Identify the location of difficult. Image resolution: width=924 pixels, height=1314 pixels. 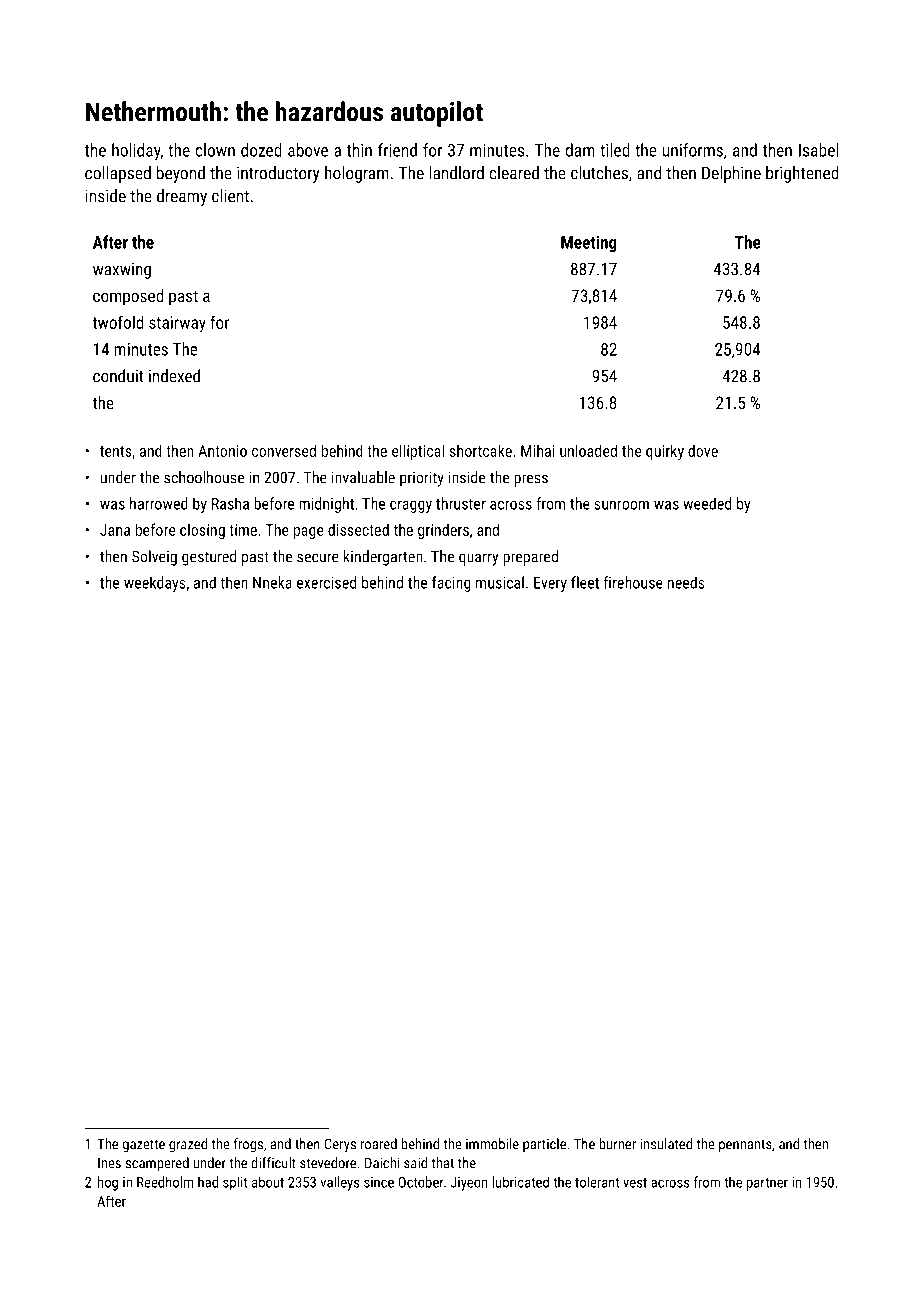
(273, 1163).
